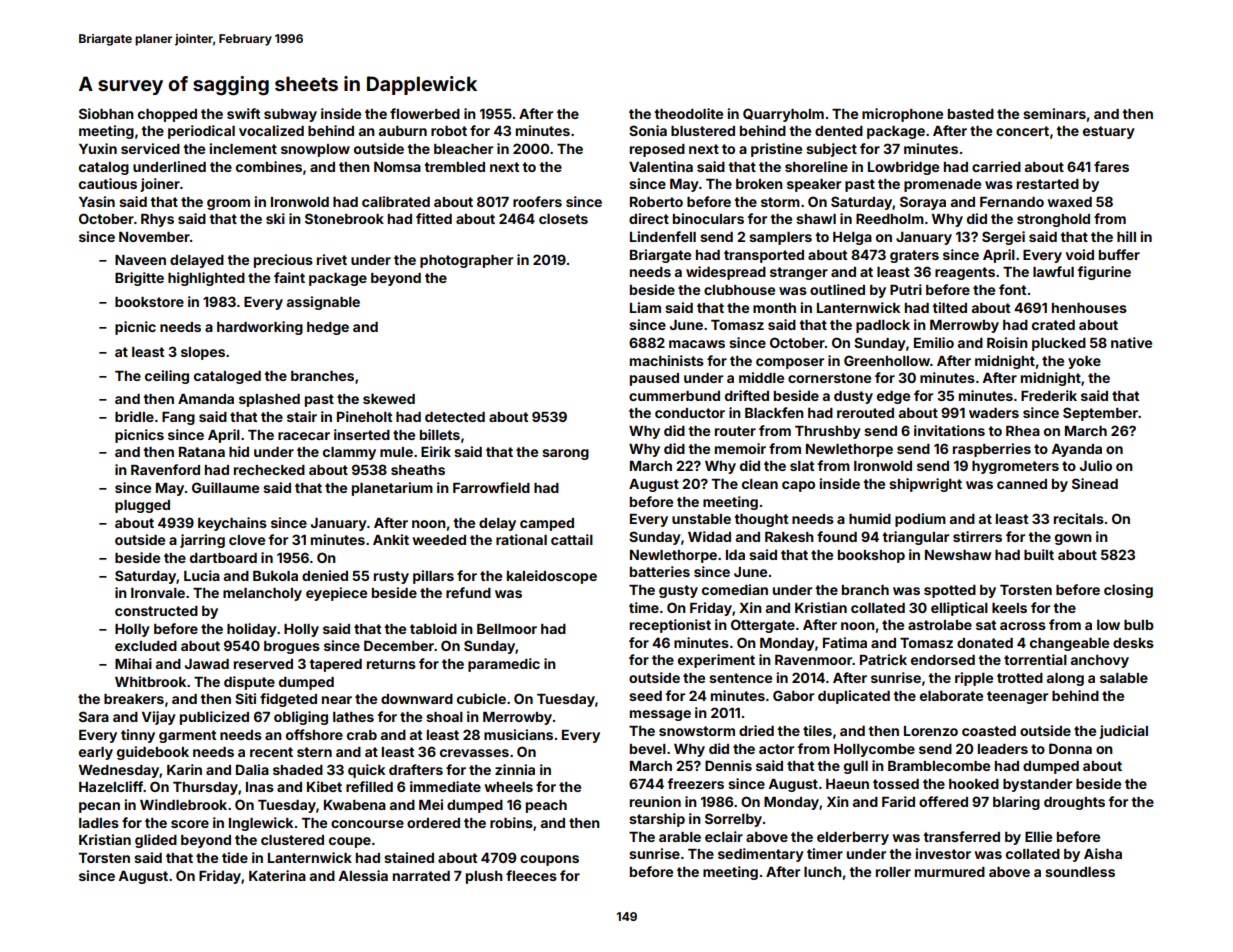 The height and width of the document is (952, 1233). I want to click on Lindenfell, so click(663, 236).
